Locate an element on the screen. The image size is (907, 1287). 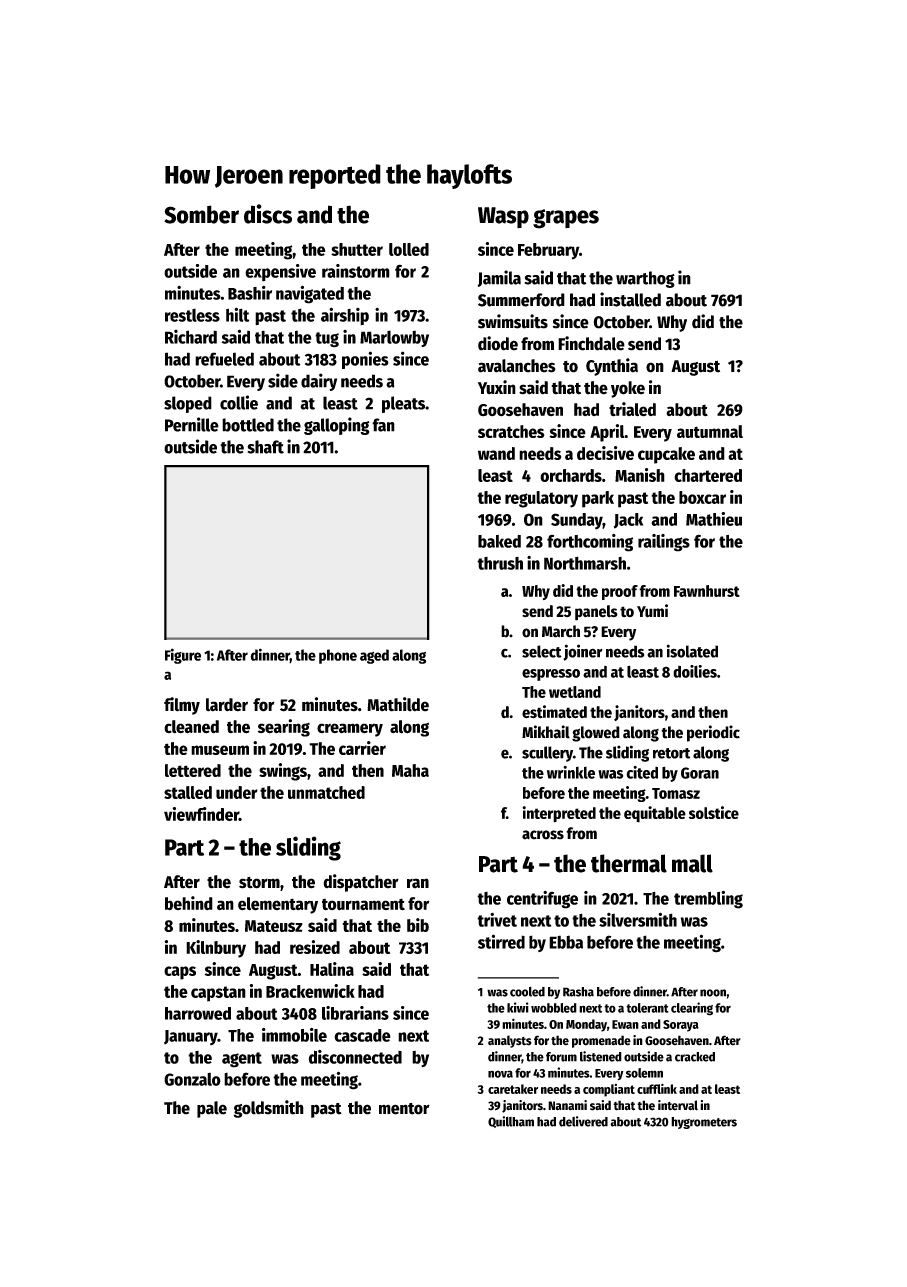
goldsmith is located at coordinates (268, 1109).
